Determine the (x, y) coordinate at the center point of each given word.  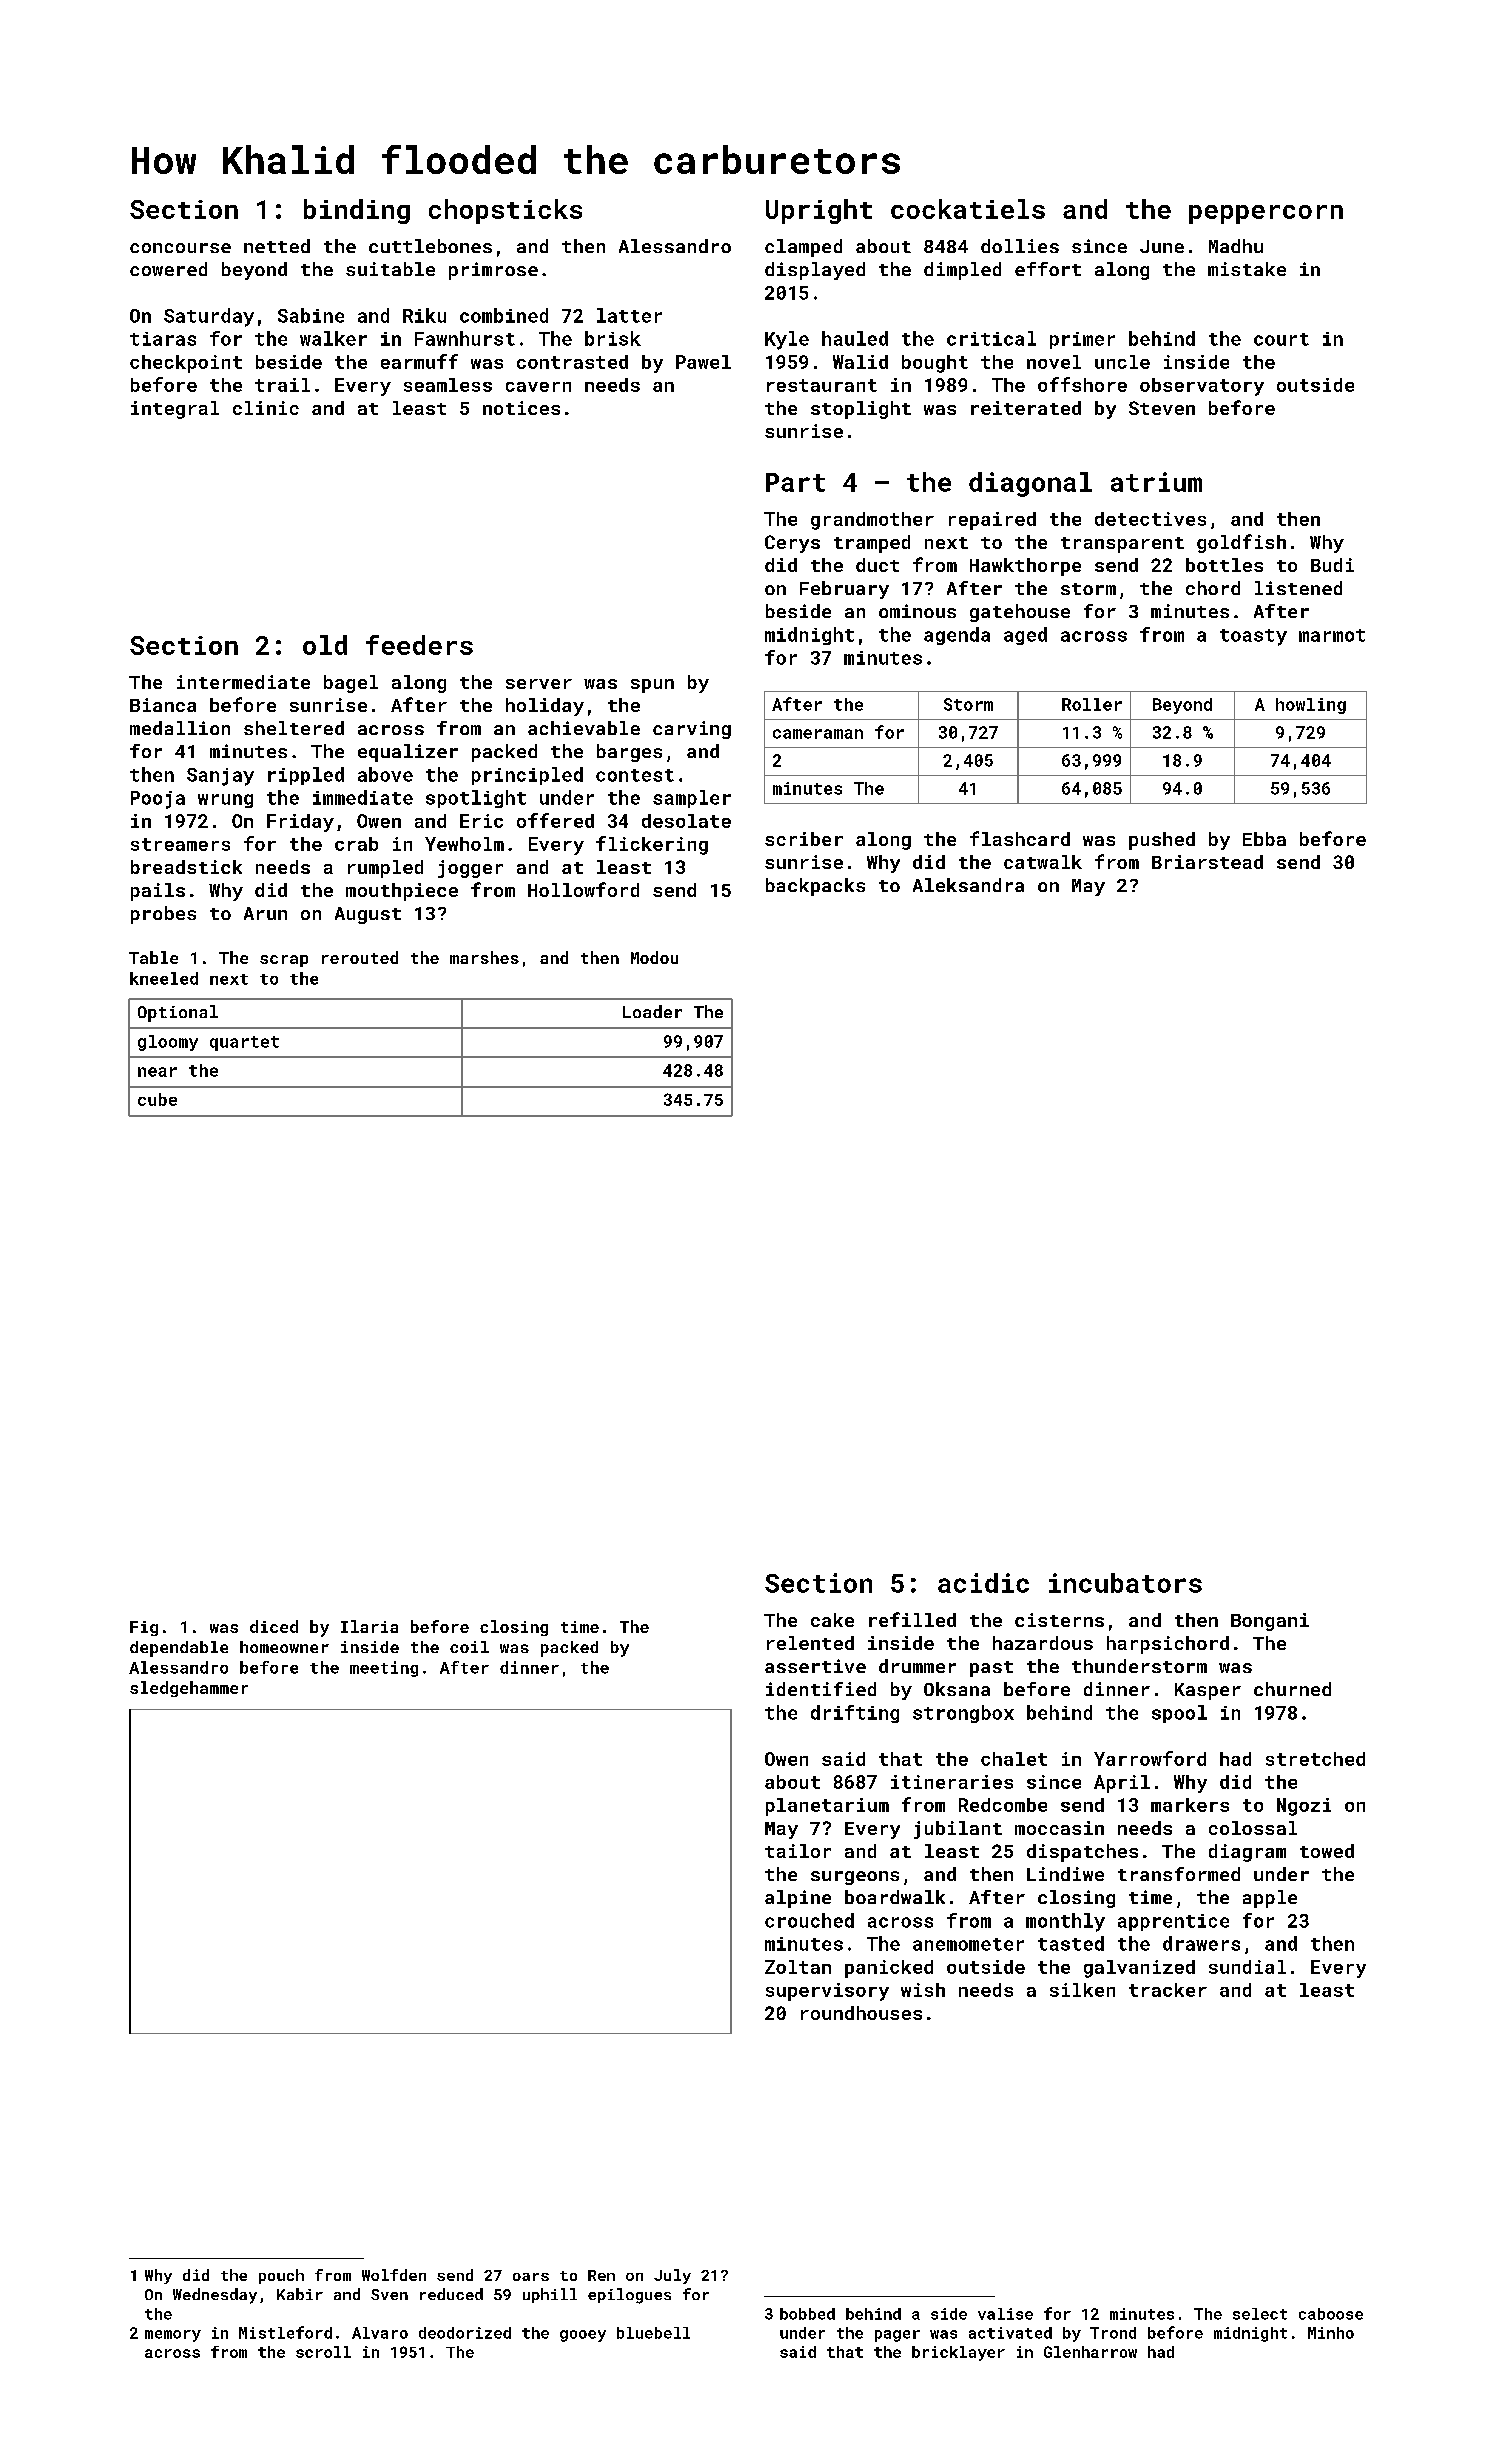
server (539, 684)
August (368, 915)
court (1281, 339)
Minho (1331, 2333)
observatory (1202, 387)
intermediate (243, 682)
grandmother (872, 521)
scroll (323, 2352)
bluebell (653, 2333)
